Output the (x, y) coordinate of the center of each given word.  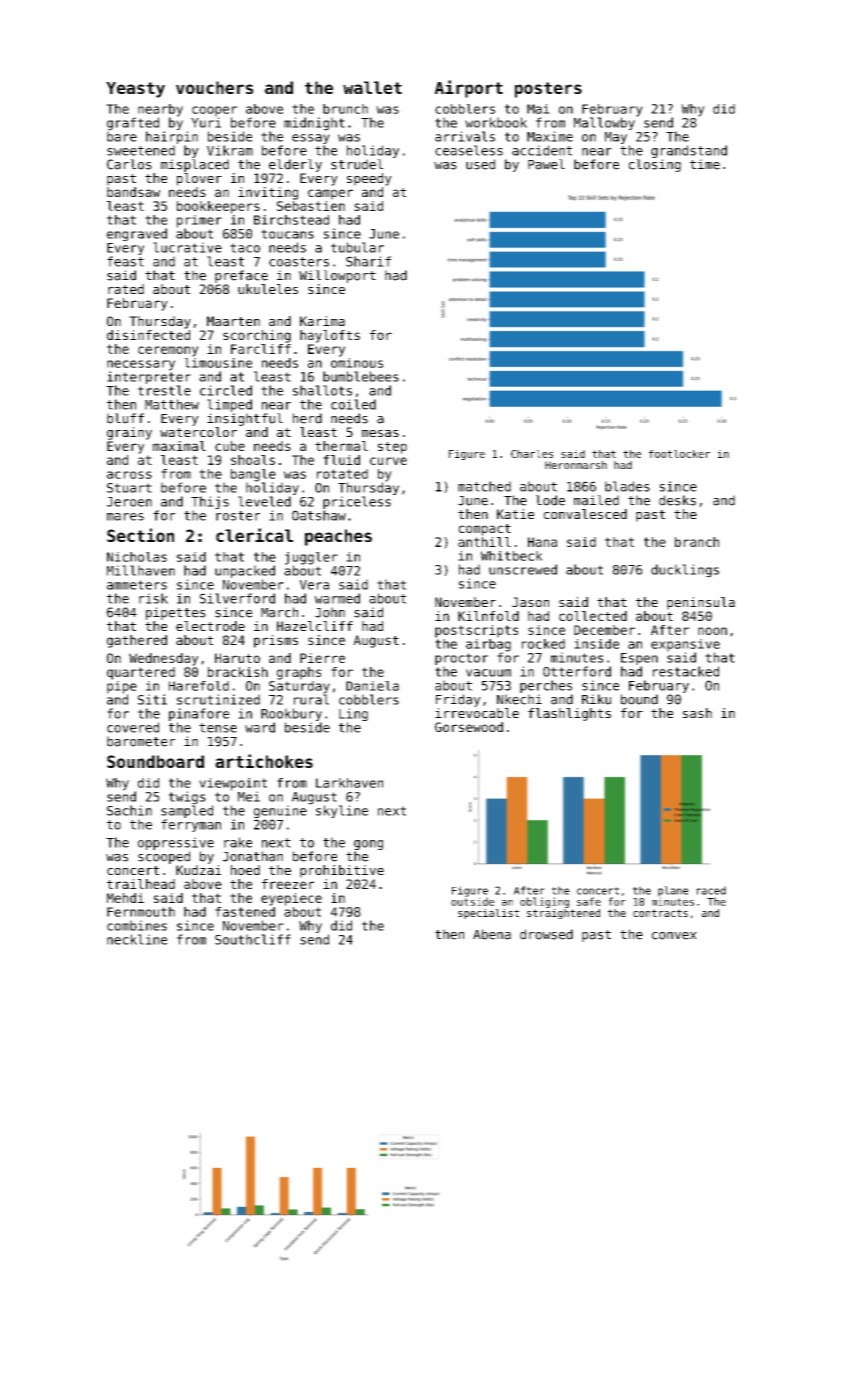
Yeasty (135, 90)
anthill (484, 542)
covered (133, 727)
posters (548, 90)
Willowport (337, 276)
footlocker (679, 454)
